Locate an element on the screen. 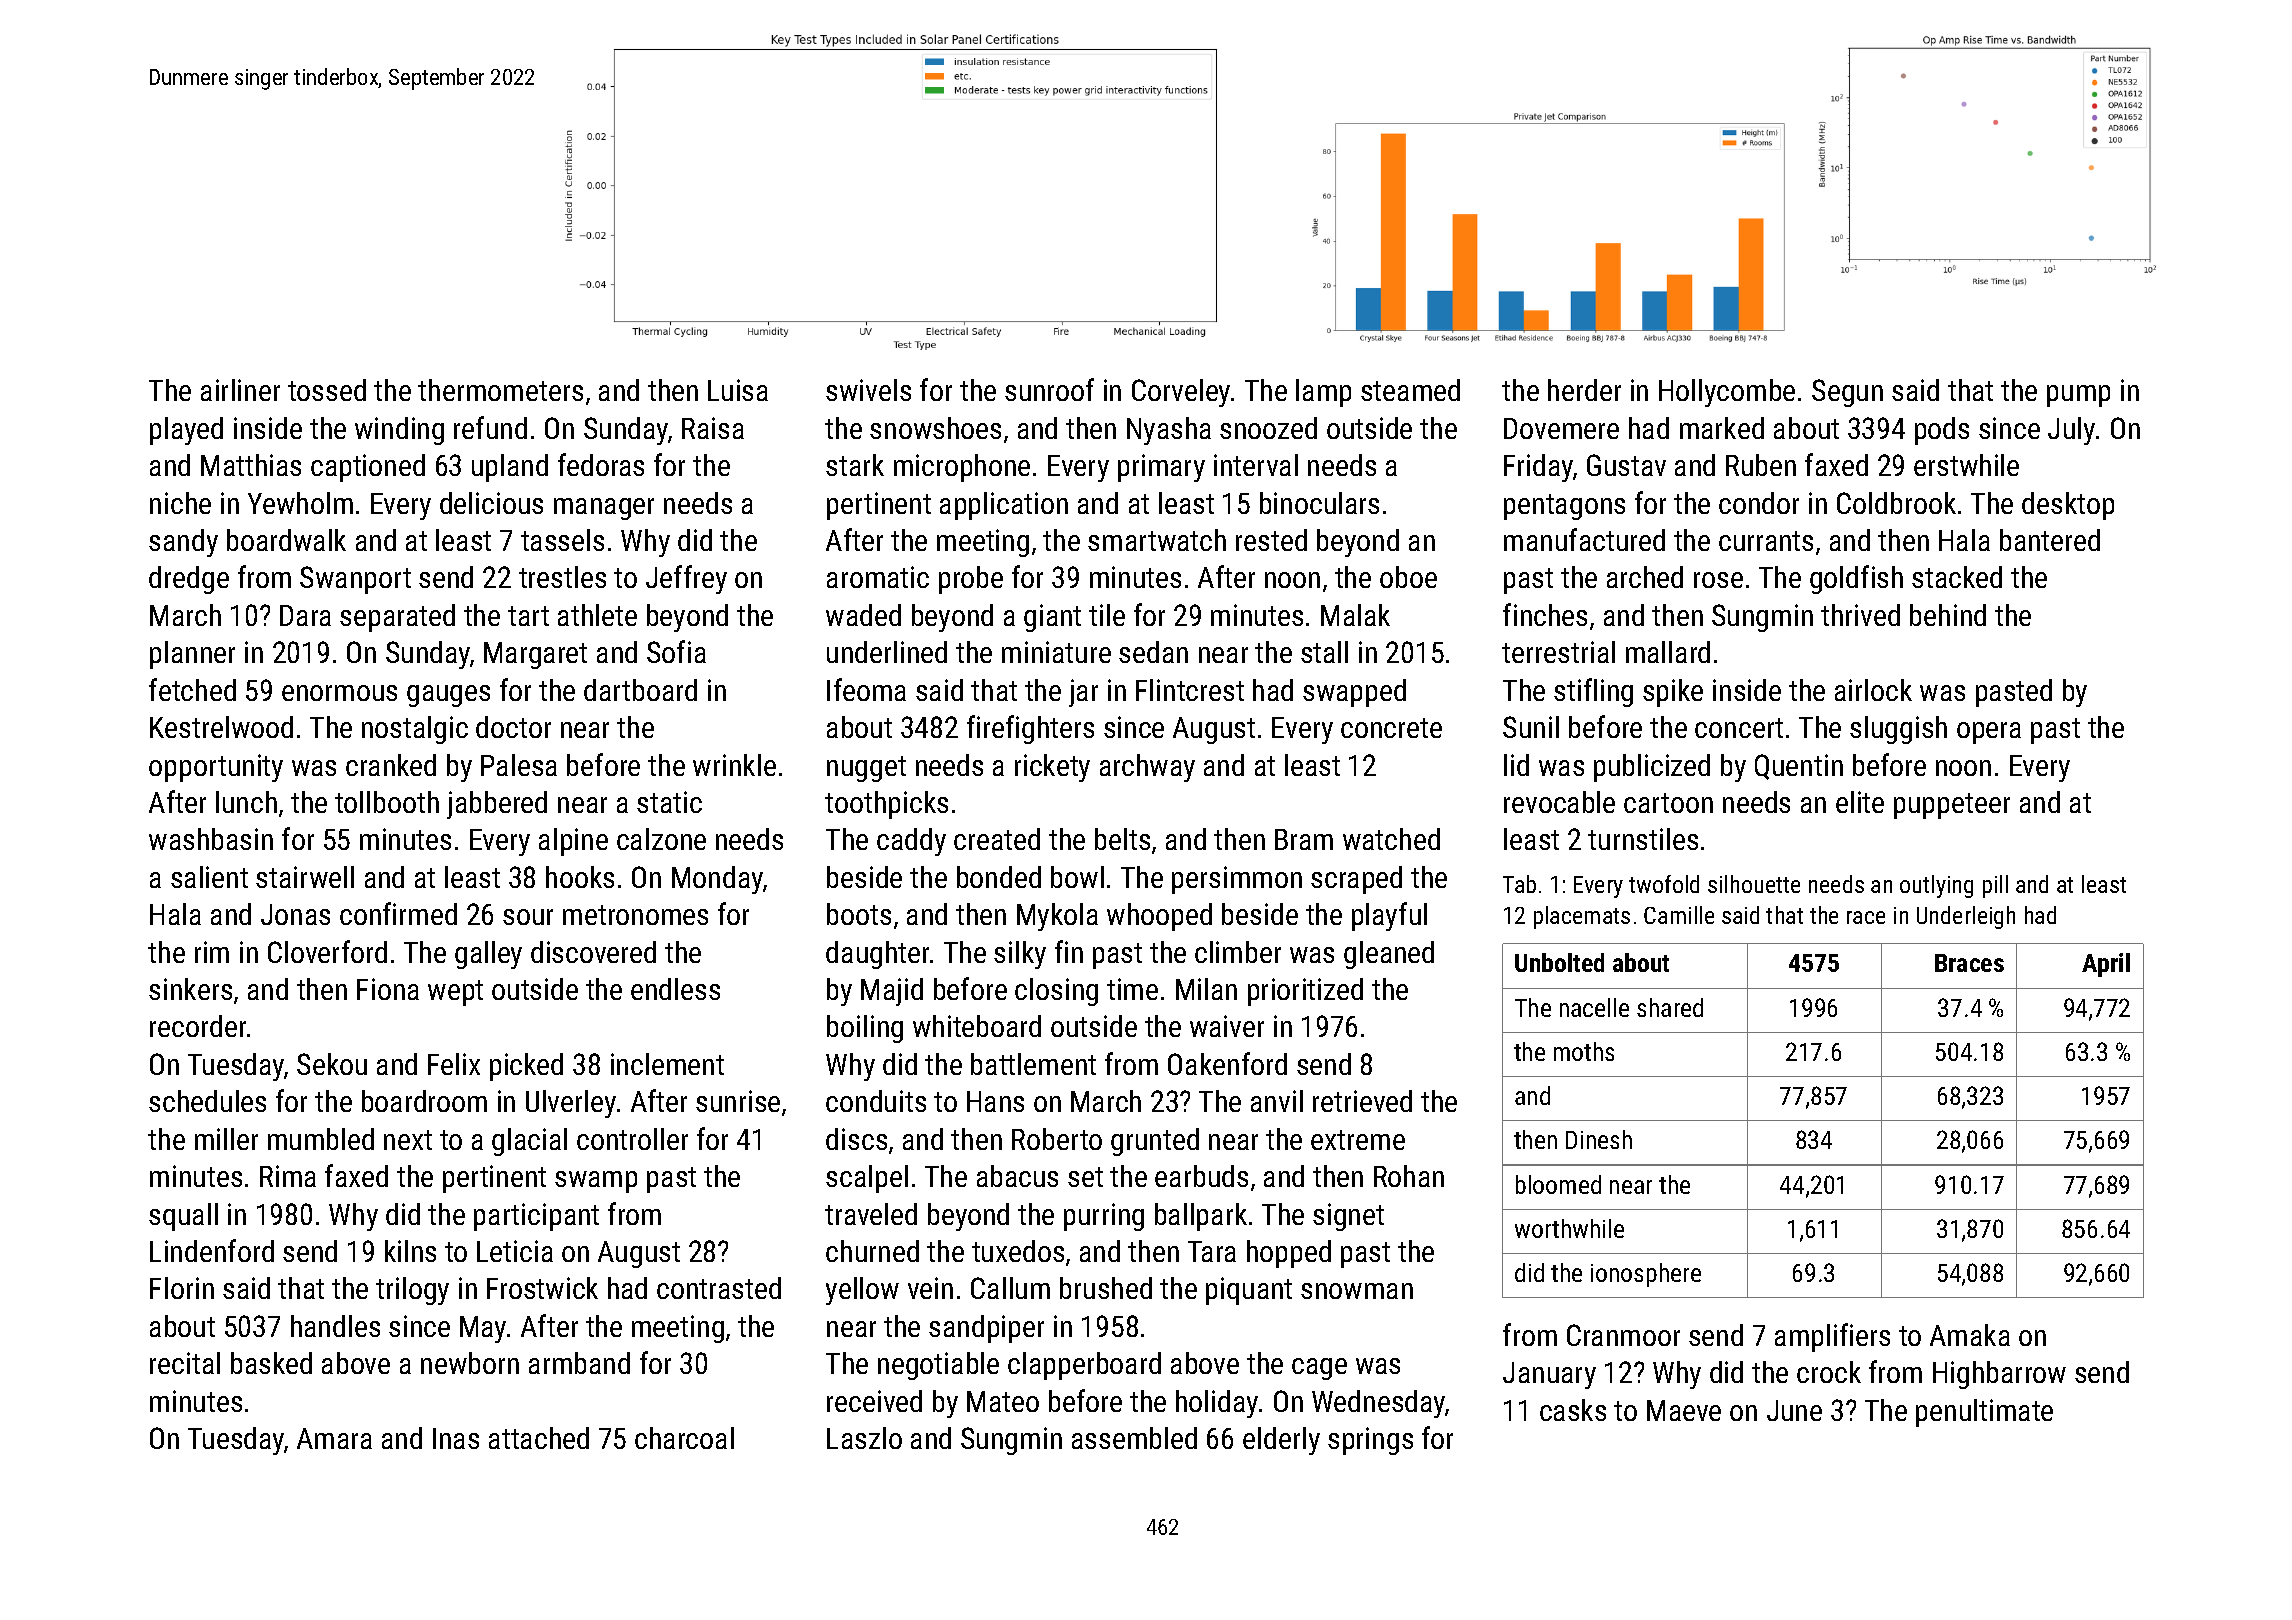 This screenshot has height=1620, width=2292. terrestrial is located at coordinates (1558, 652).
